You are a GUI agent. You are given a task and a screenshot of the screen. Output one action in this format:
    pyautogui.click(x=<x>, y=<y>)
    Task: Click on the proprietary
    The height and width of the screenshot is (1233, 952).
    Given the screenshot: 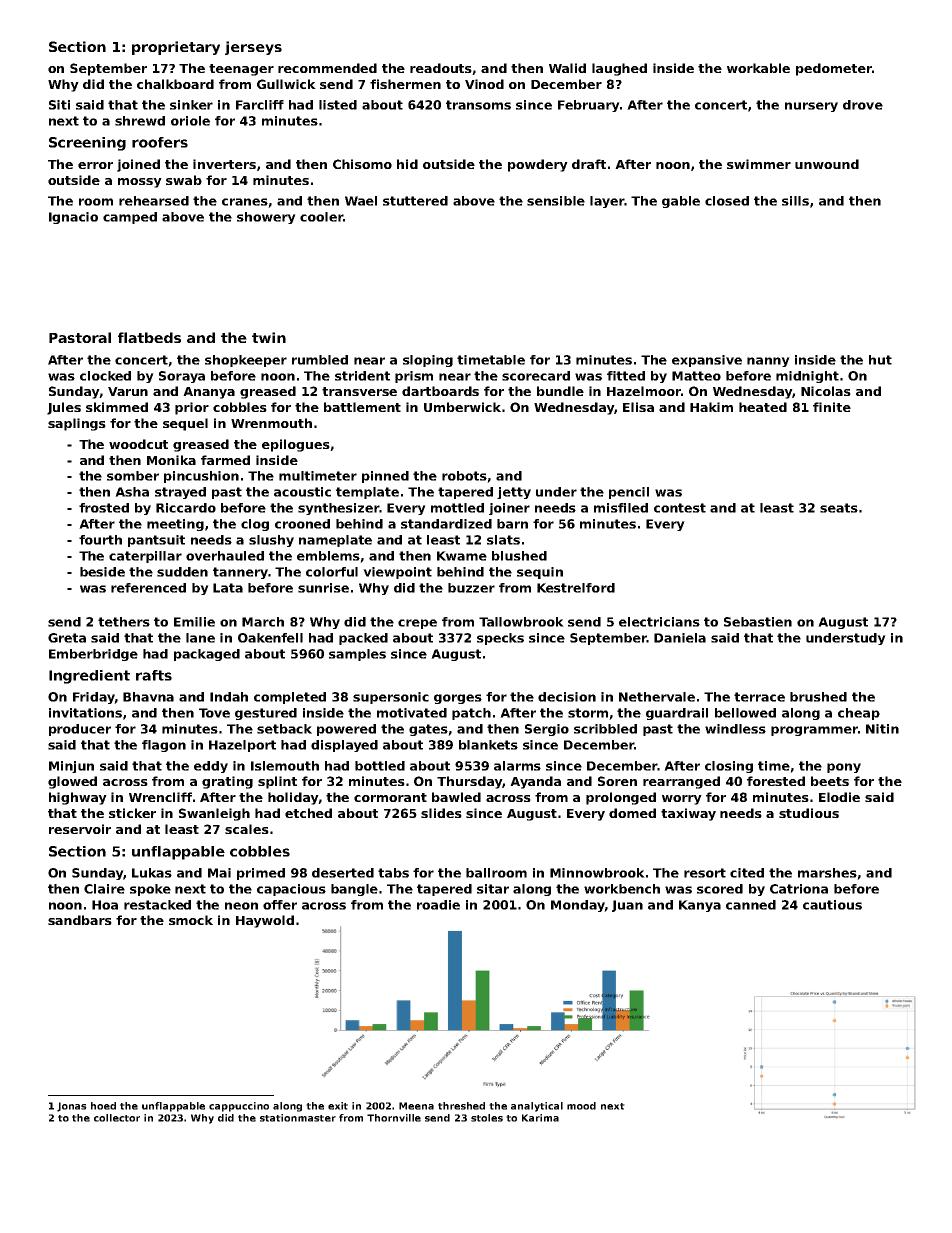 What is the action you would take?
    pyautogui.click(x=176, y=48)
